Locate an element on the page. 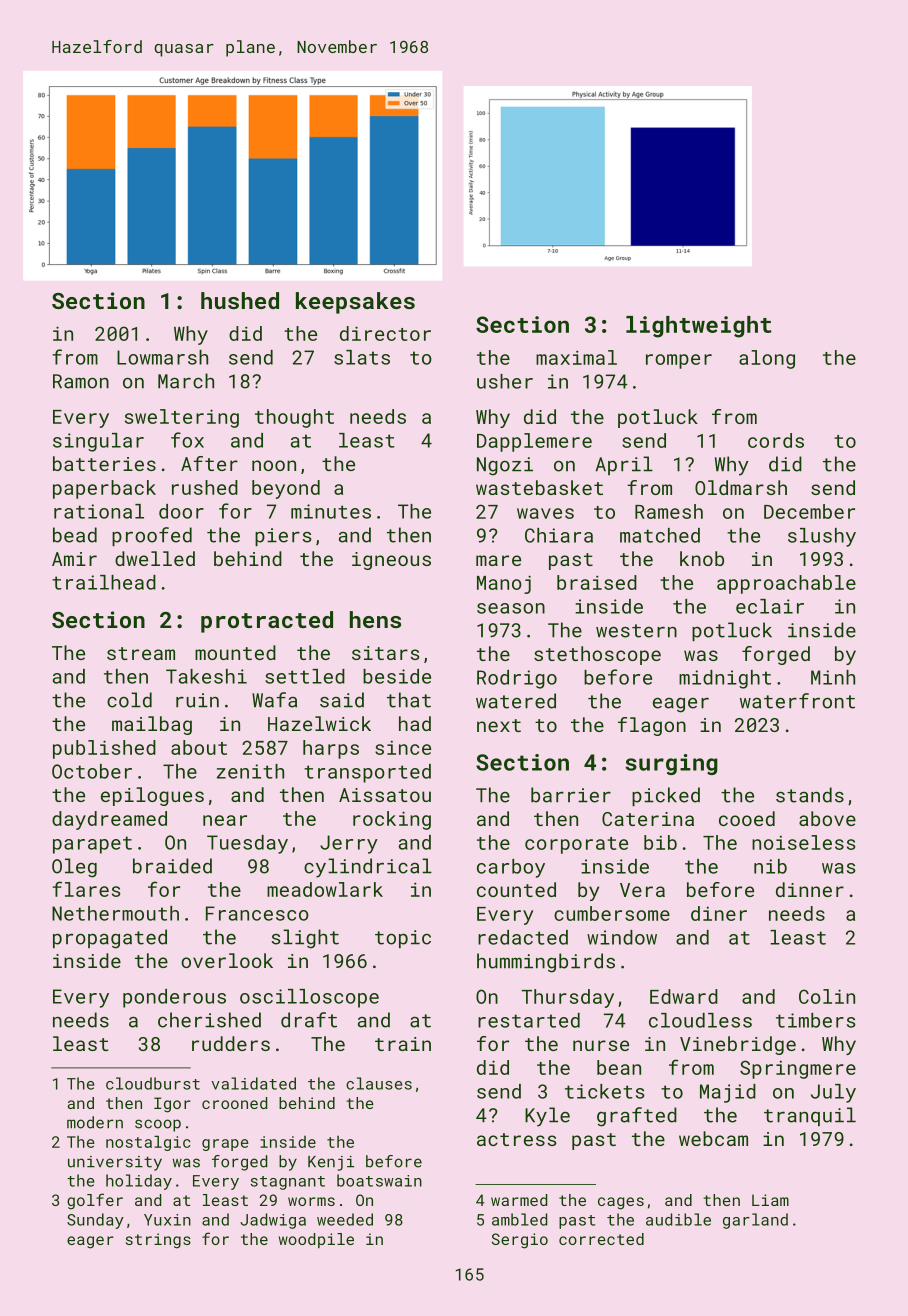 This image has width=908, height=1316. grape is located at coordinates (225, 1145).
